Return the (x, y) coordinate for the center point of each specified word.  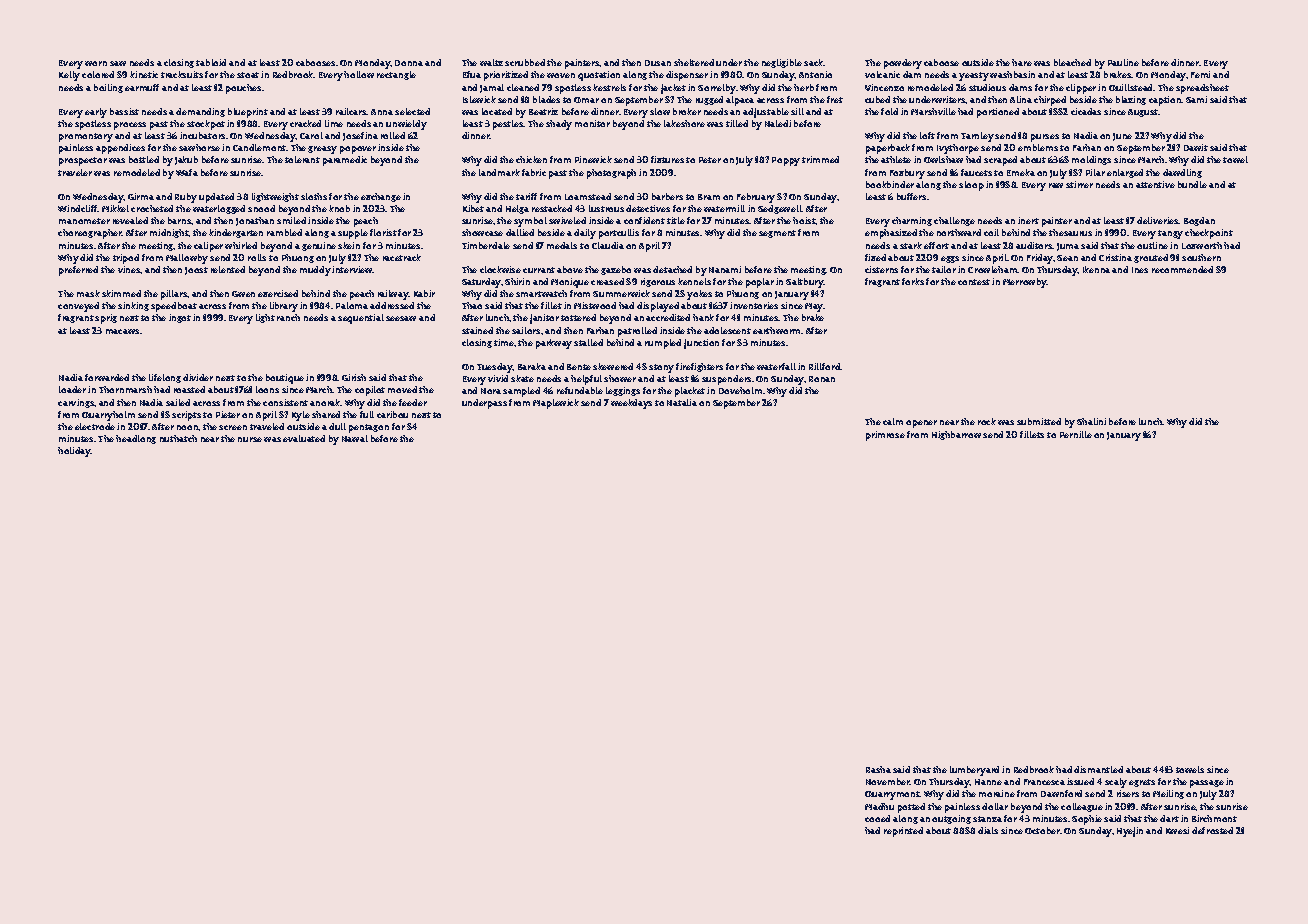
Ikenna (1096, 269)
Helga (517, 209)
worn (96, 63)
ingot (180, 318)
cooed (877, 818)
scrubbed (525, 62)
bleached (1072, 62)
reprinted (903, 832)
